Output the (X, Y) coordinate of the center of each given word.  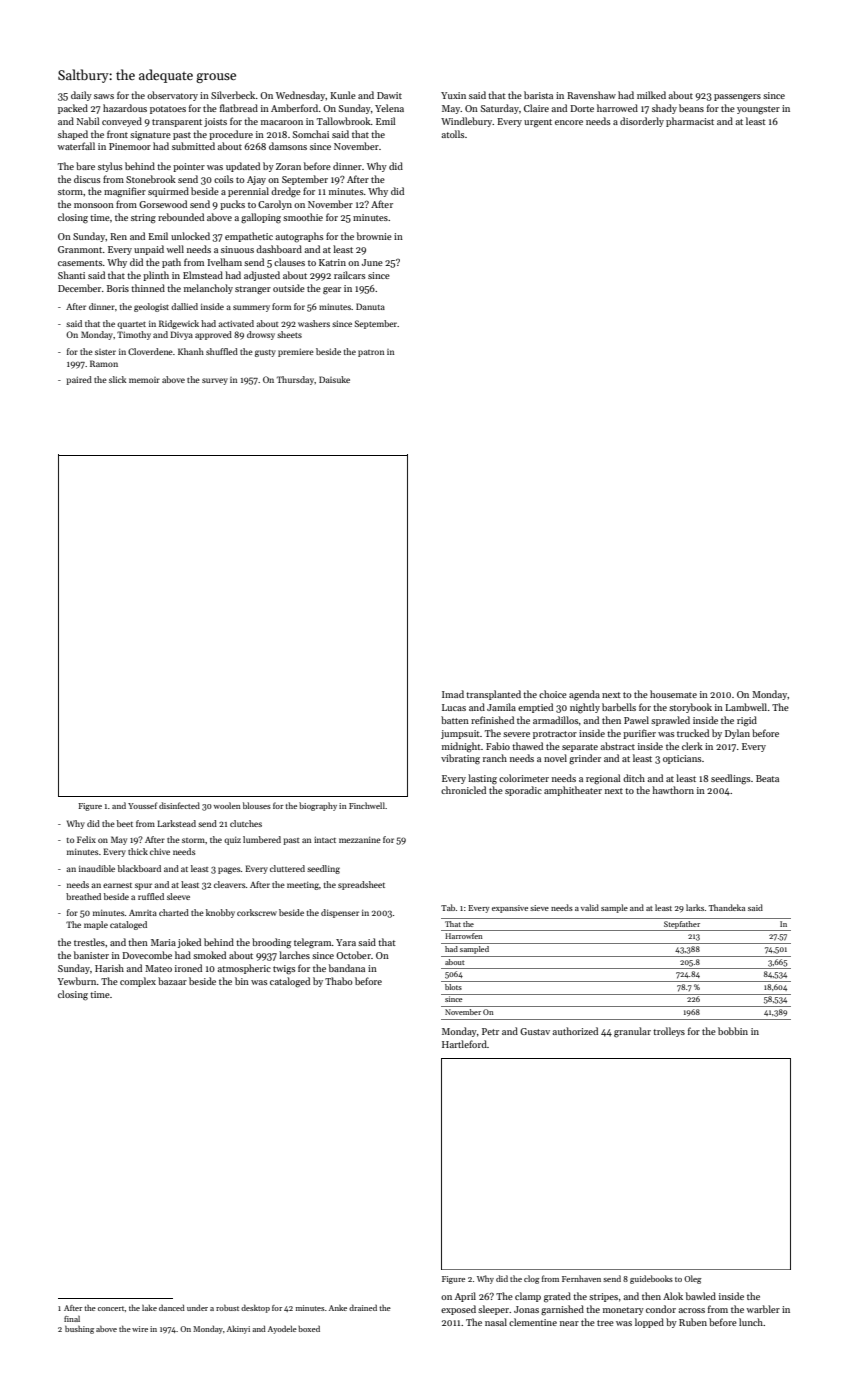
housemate (673, 694)
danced (172, 1308)
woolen (227, 805)
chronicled (463, 790)
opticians (682, 759)
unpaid (149, 250)
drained (363, 1307)
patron (371, 353)
